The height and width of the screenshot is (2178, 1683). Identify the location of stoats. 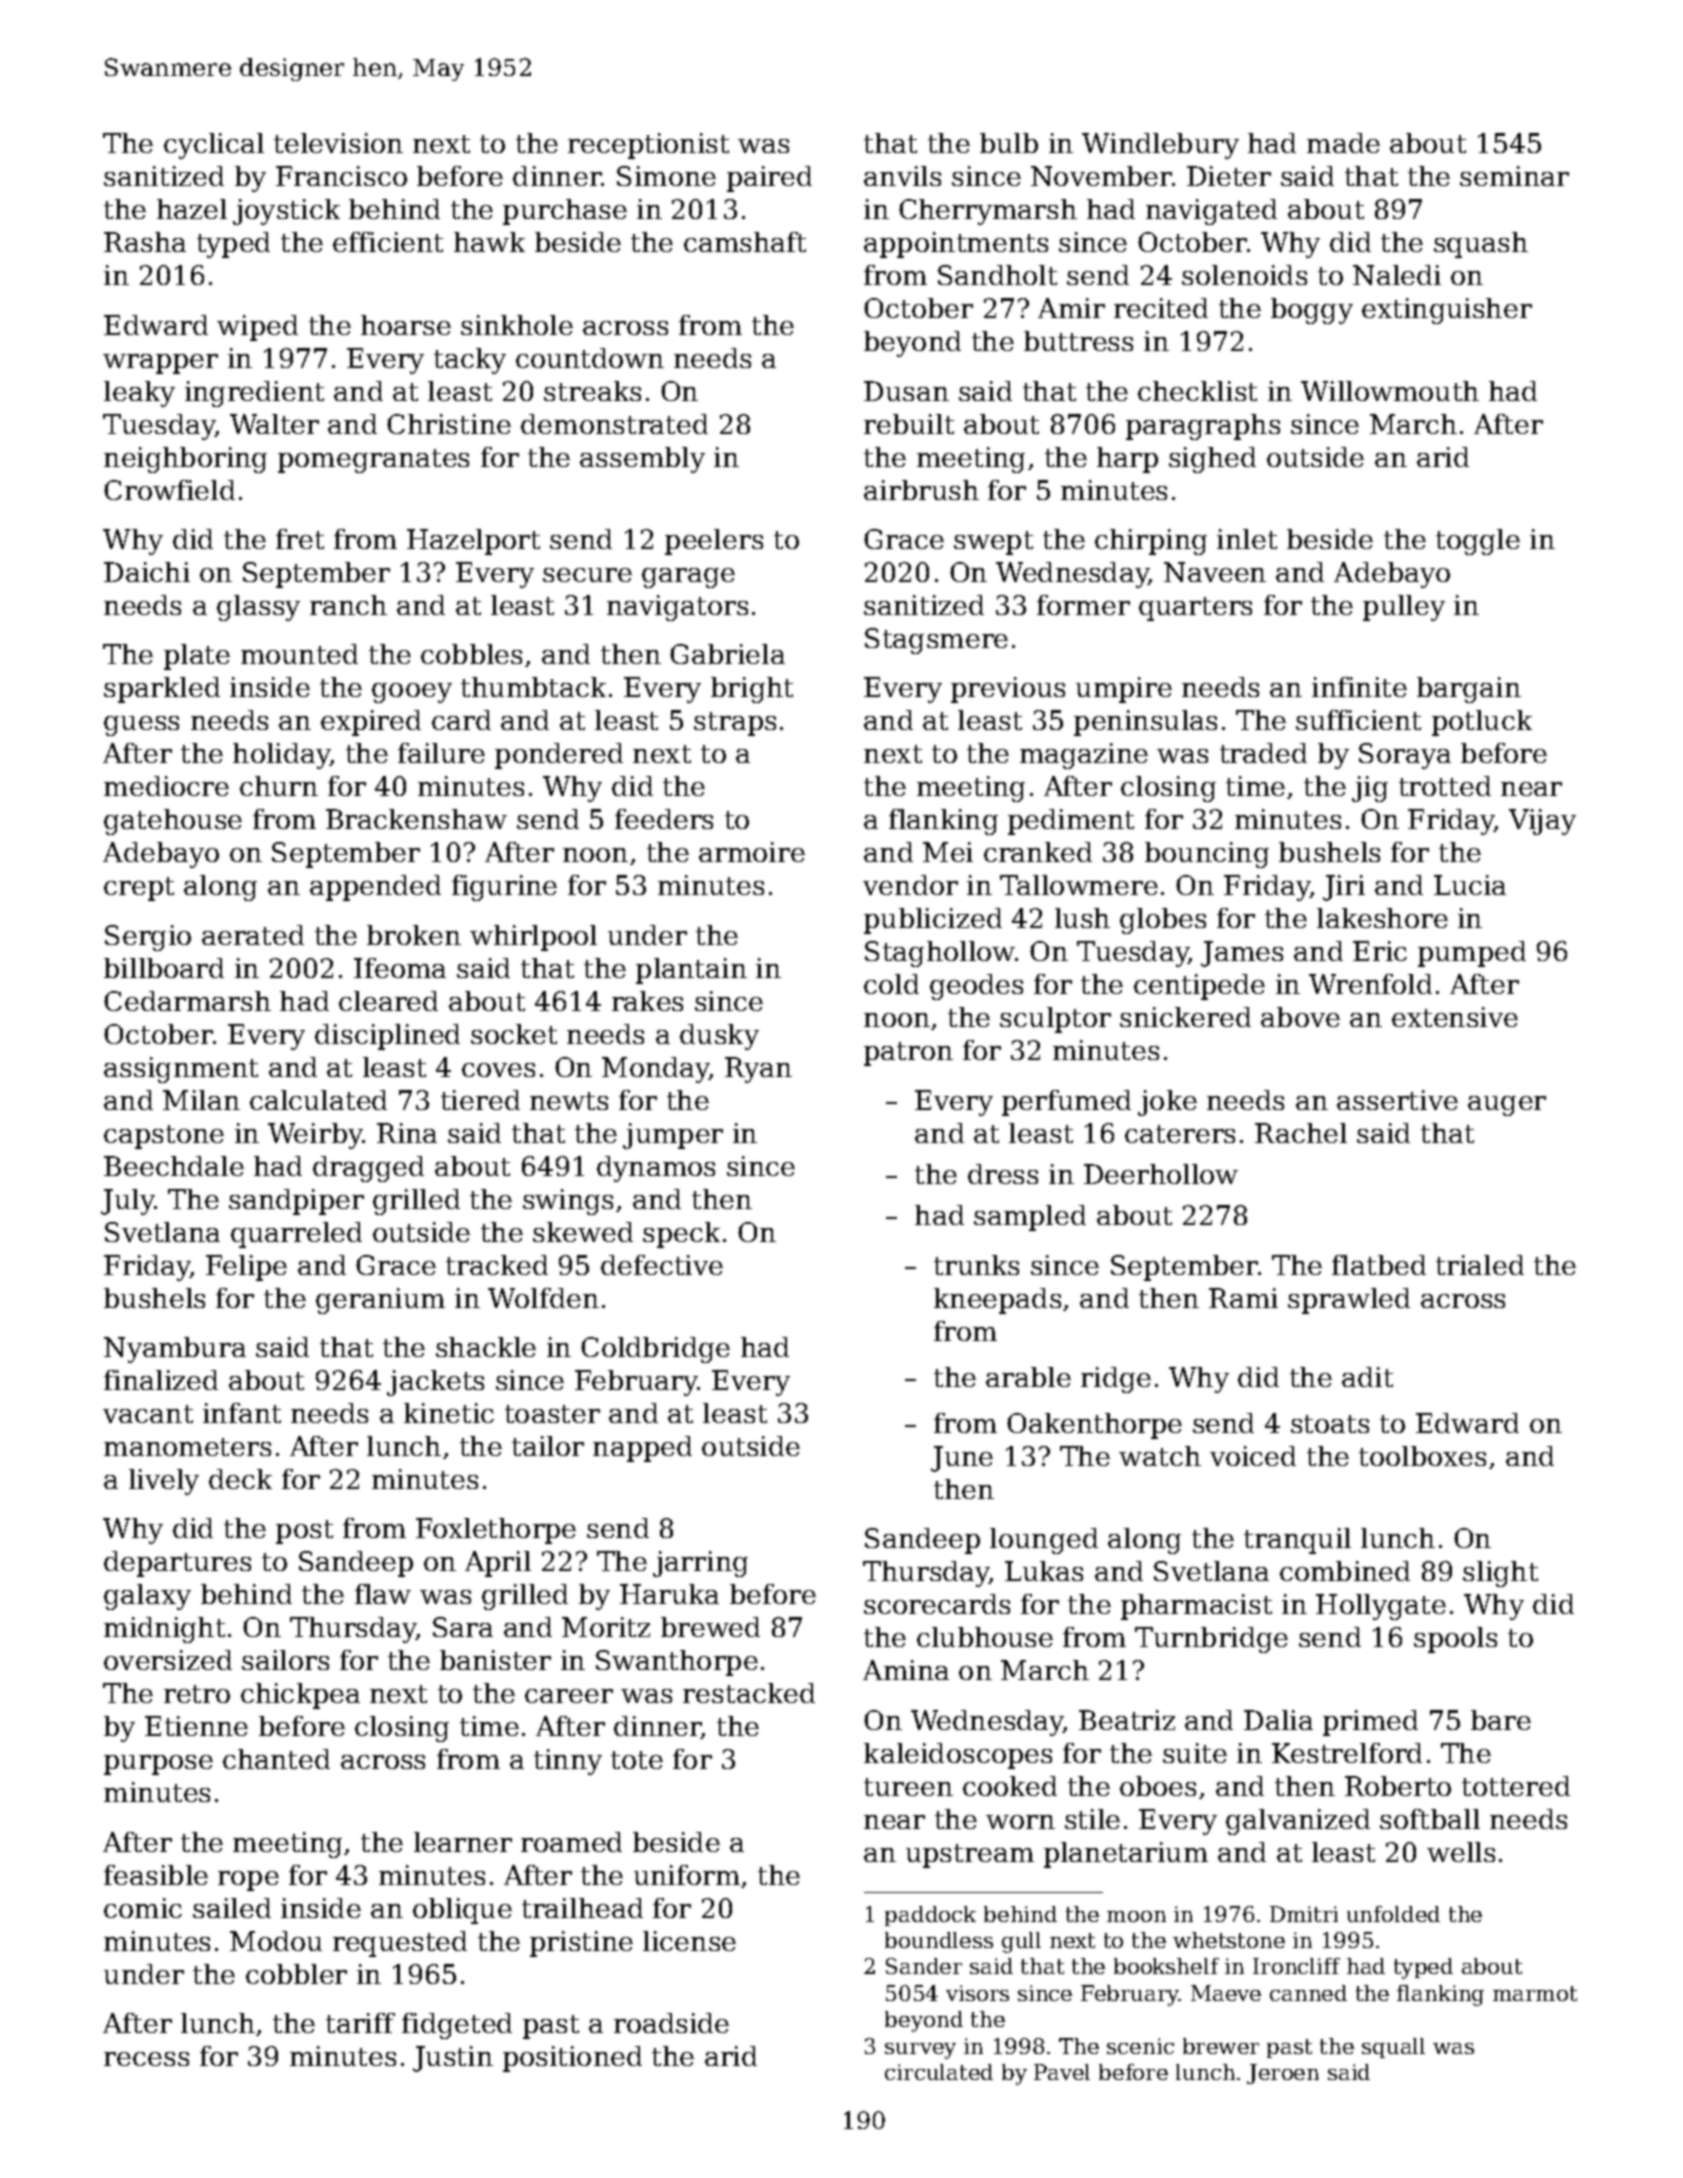
(1330, 1424).
